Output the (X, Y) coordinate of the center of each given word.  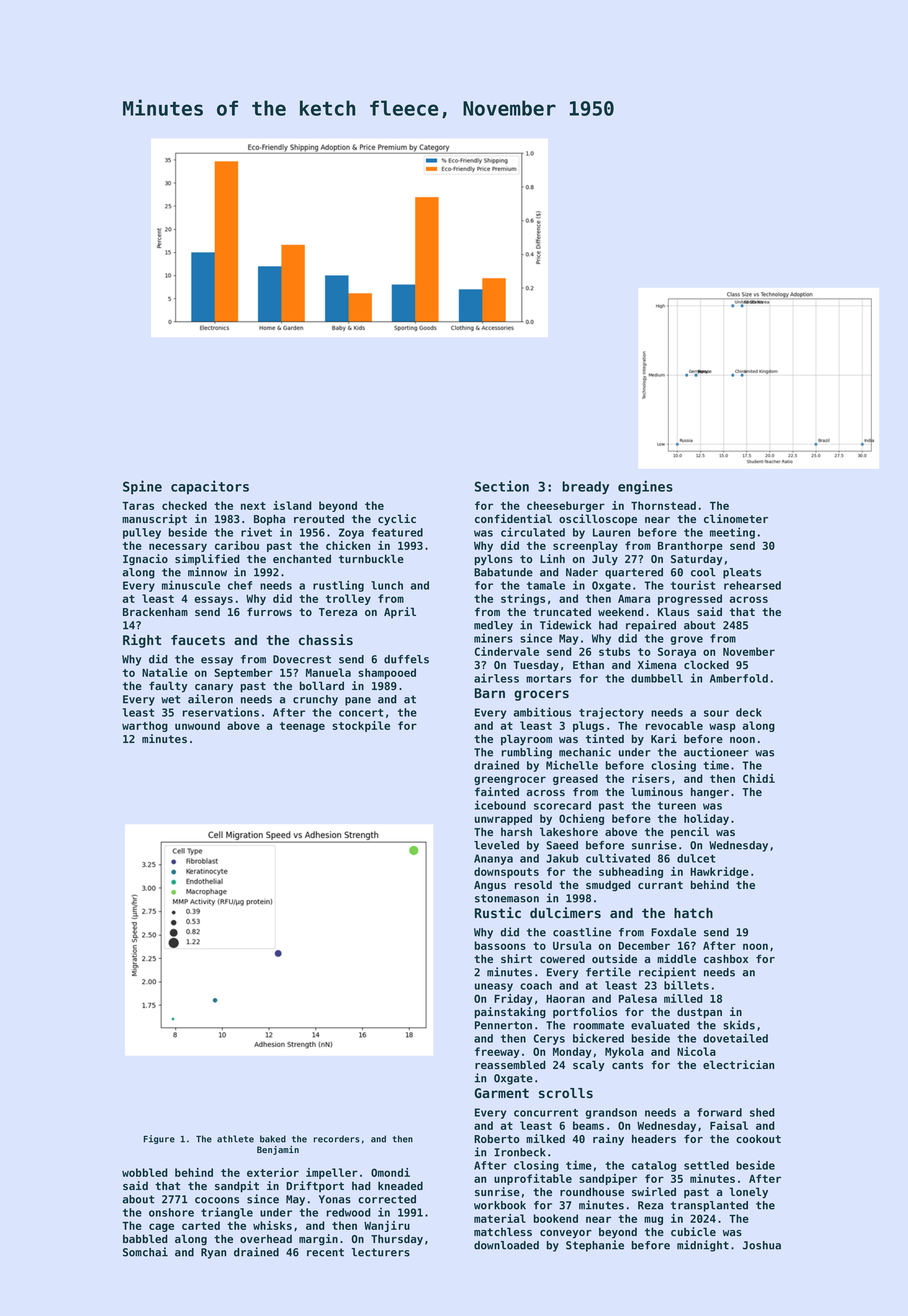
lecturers (380, 1252)
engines (645, 487)
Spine (142, 487)
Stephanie (595, 1246)
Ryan (213, 1253)
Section (502, 486)
